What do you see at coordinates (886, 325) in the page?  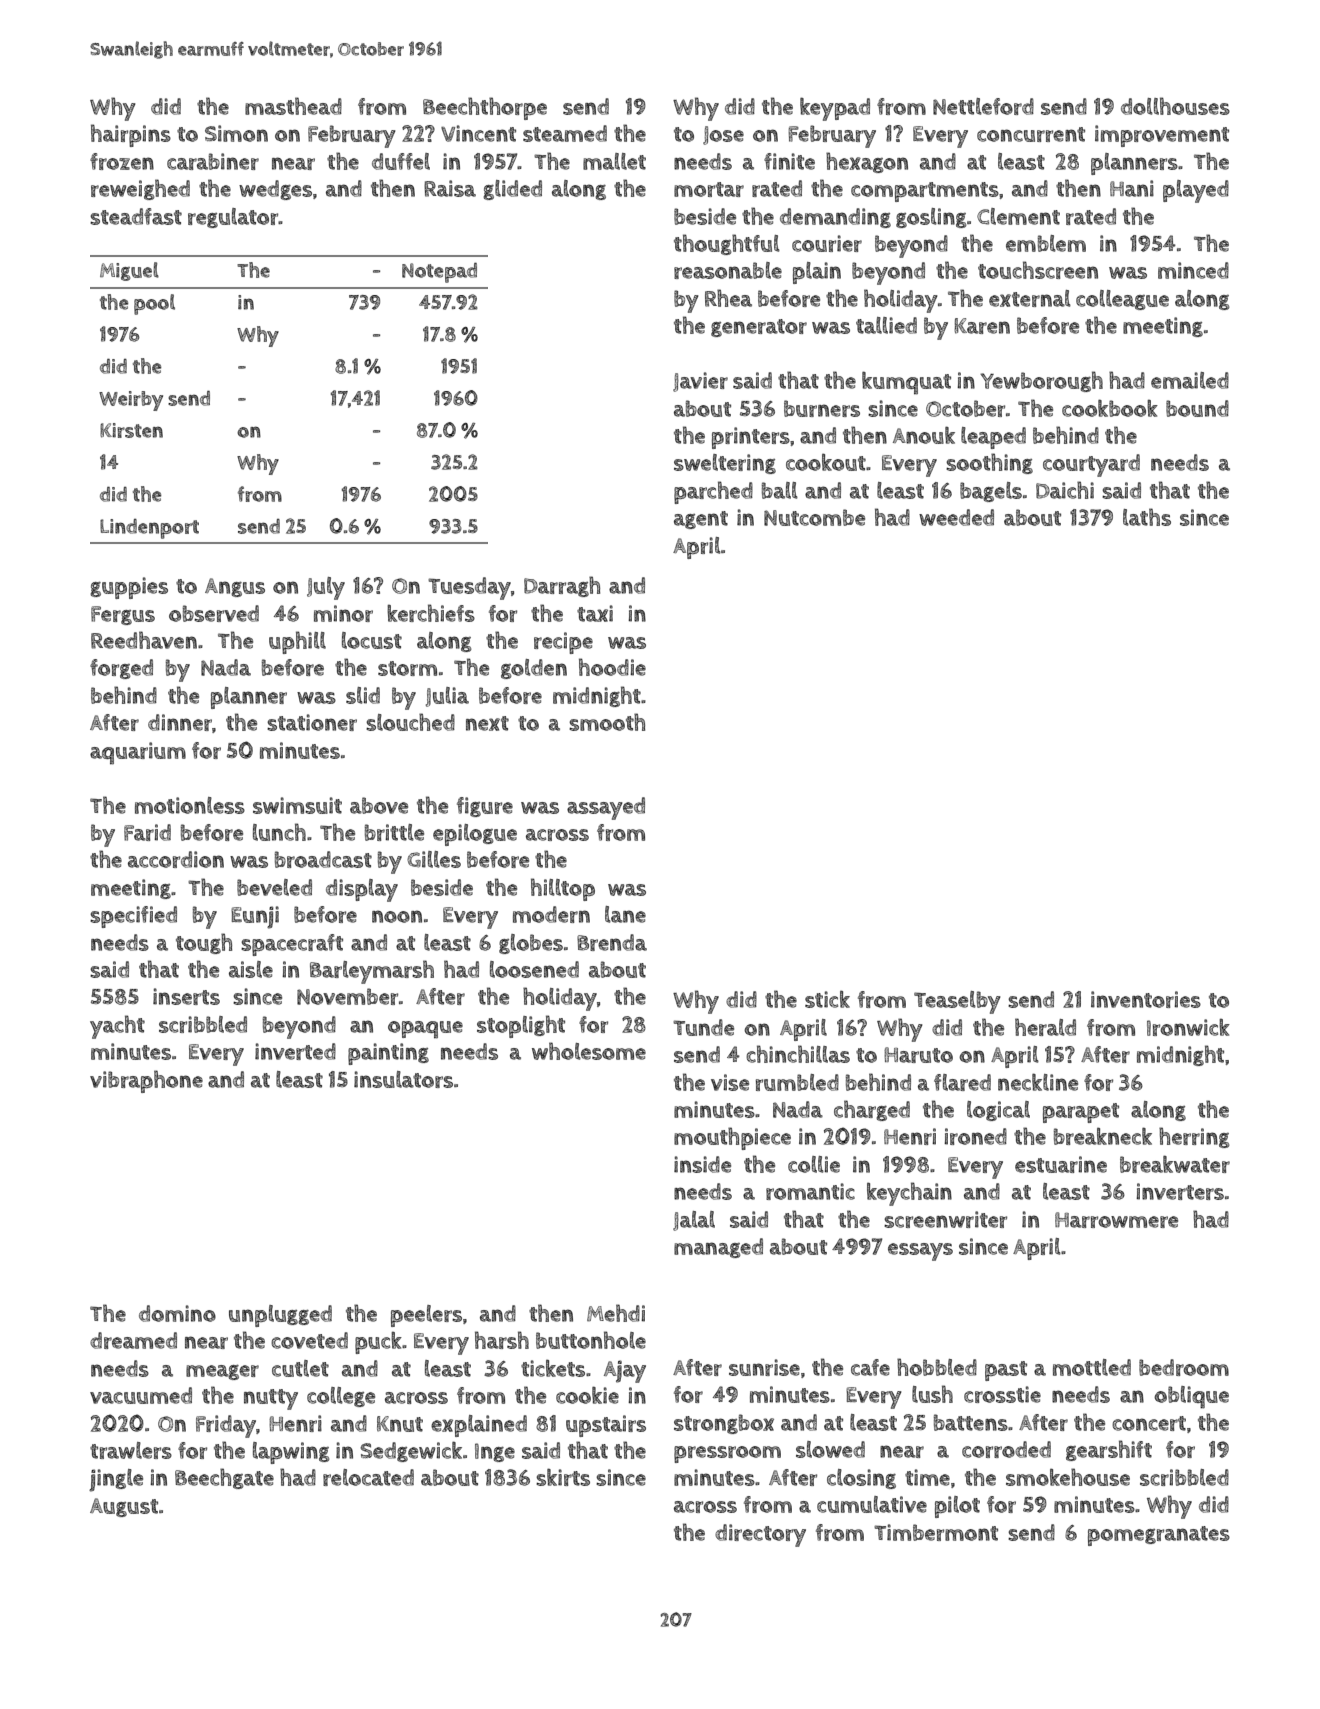 I see `tallied` at bounding box center [886, 325].
